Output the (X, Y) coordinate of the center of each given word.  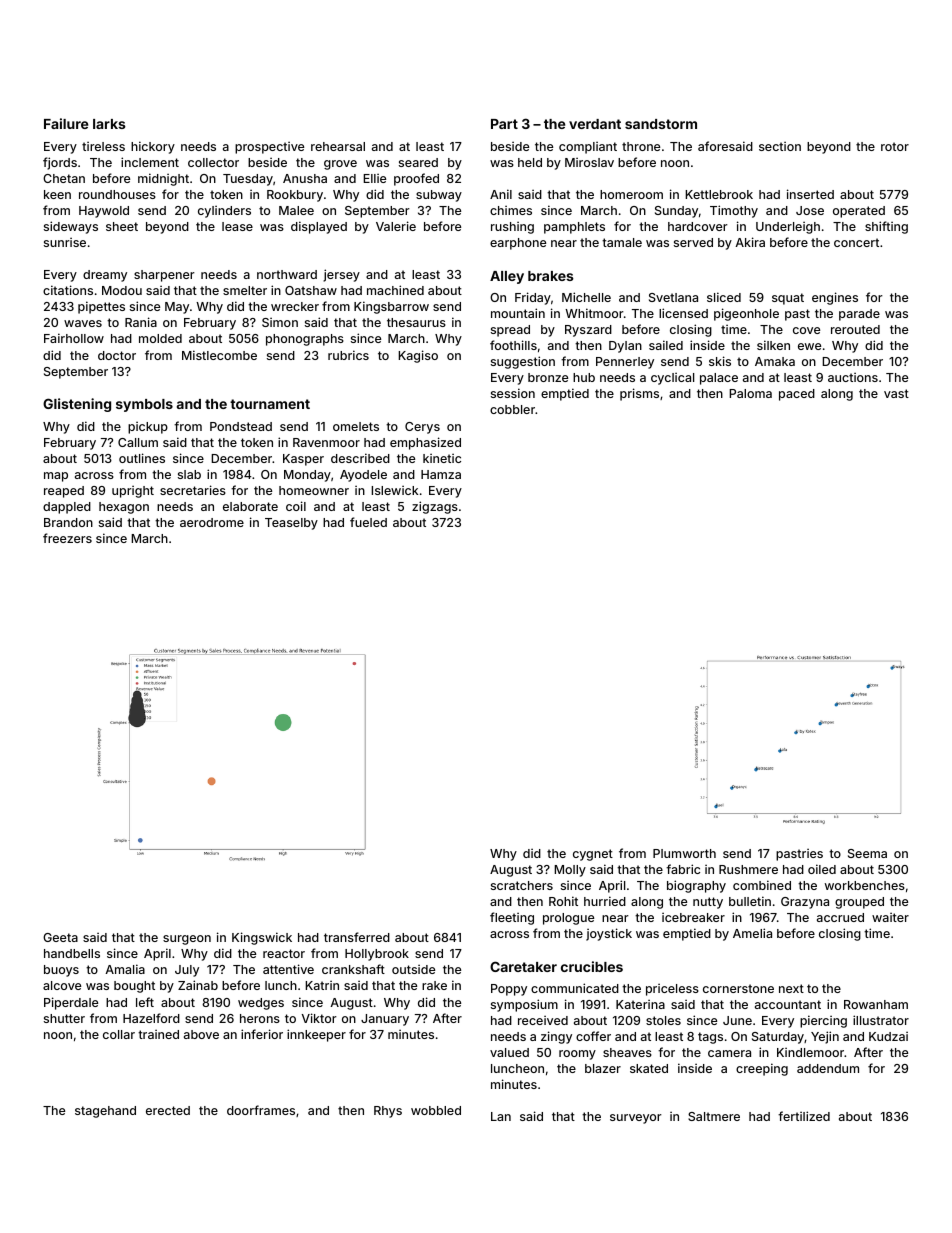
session (513, 393)
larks (109, 124)
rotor (895, 146)
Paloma (750, 393)
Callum (138, 442)
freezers (67, 538)
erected (168, 1110)
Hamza (441, 474)
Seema (867, 853)
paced (797, 395)
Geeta (60, 937)
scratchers (522, 885)
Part (504, 124)
